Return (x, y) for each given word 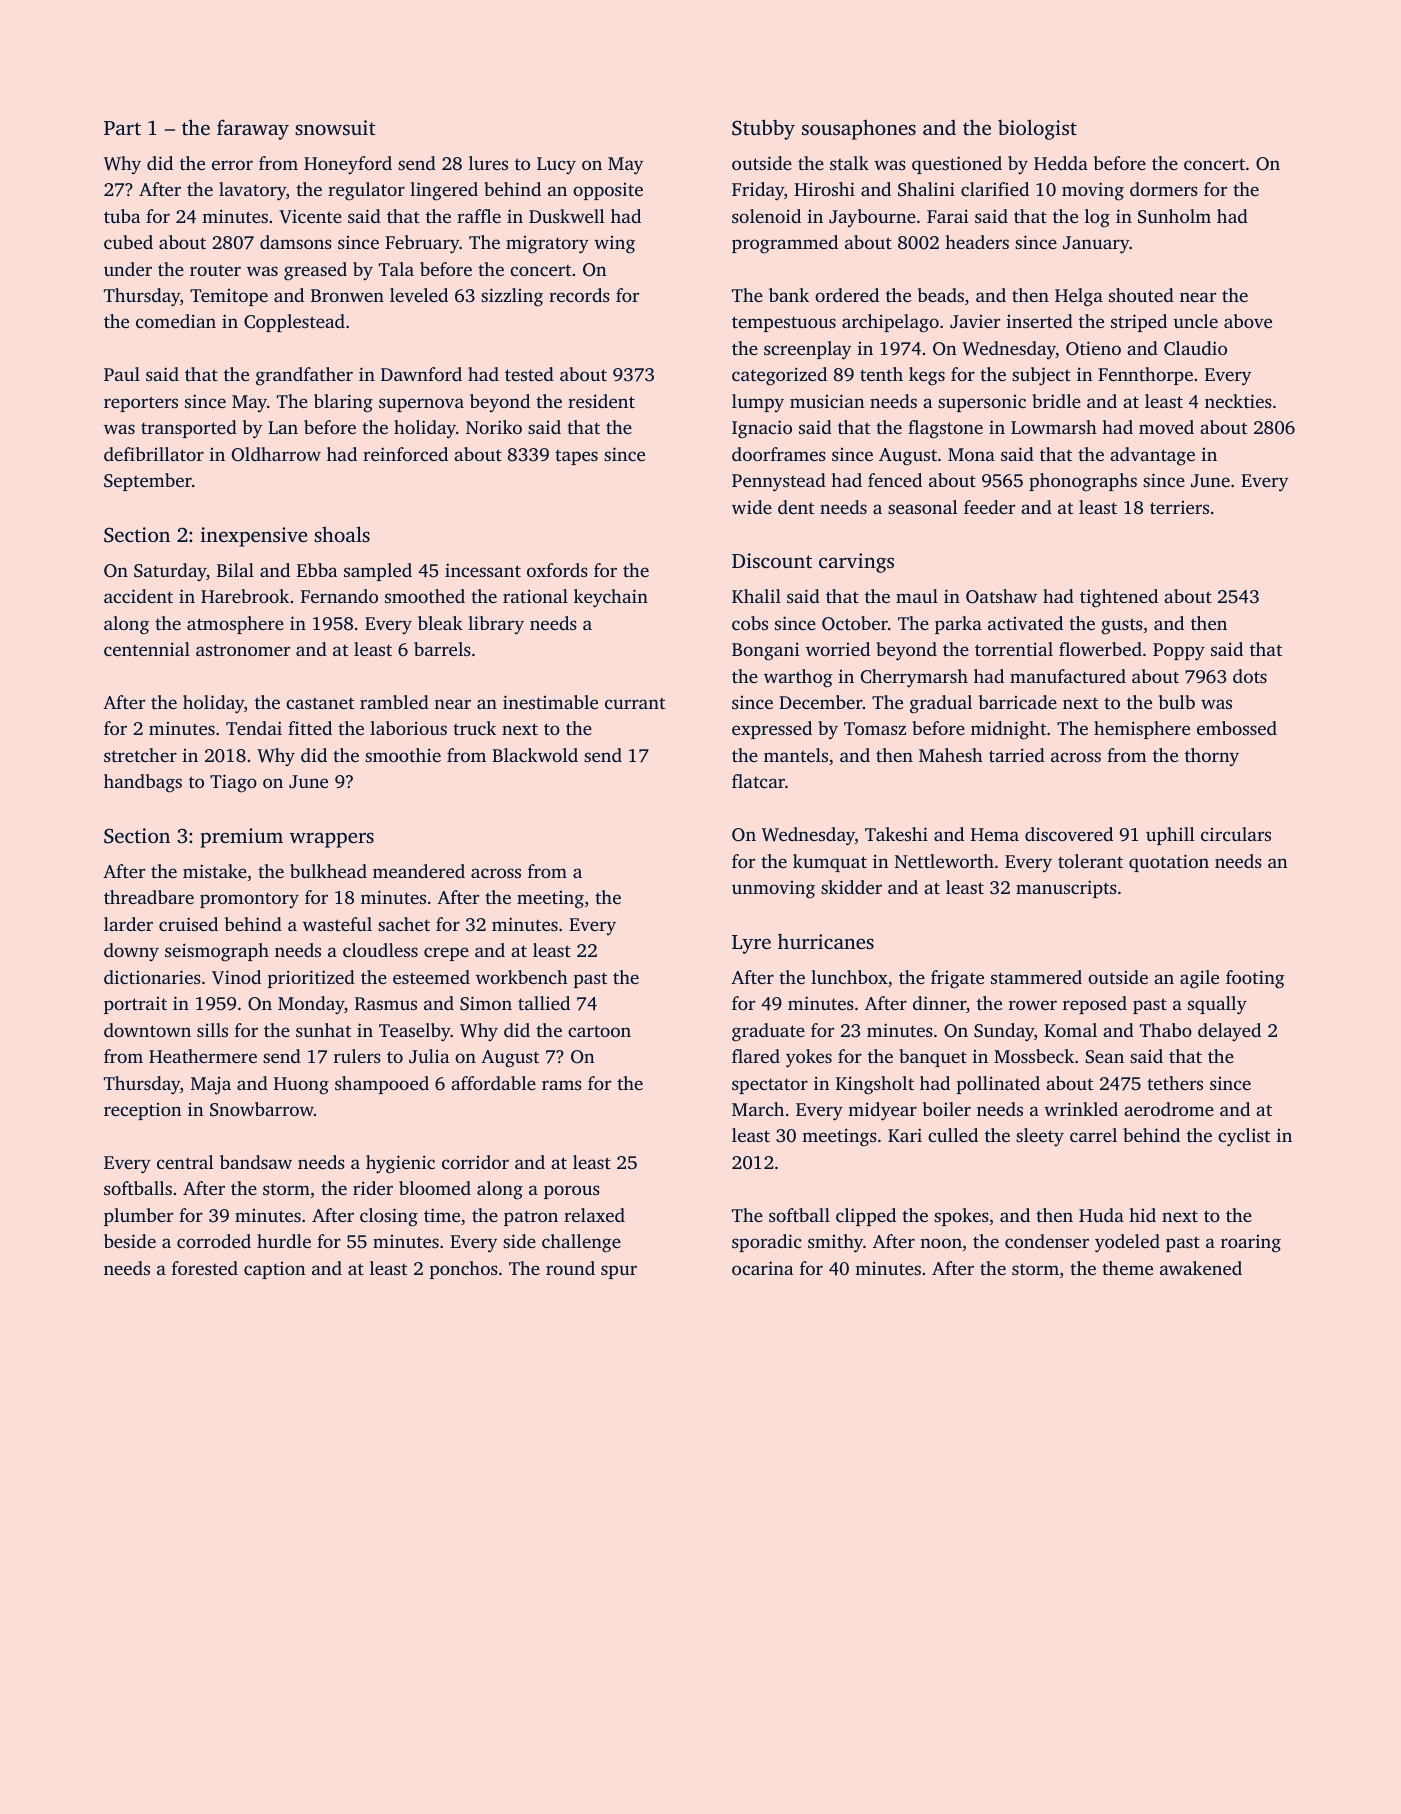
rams (562, 1085)
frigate (957, 979)
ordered (847, 295)
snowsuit (335, 127)
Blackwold (535, 755)
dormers (1164, 189)
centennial (147, 649)
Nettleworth (944, 861)
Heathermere (203, 1056)
